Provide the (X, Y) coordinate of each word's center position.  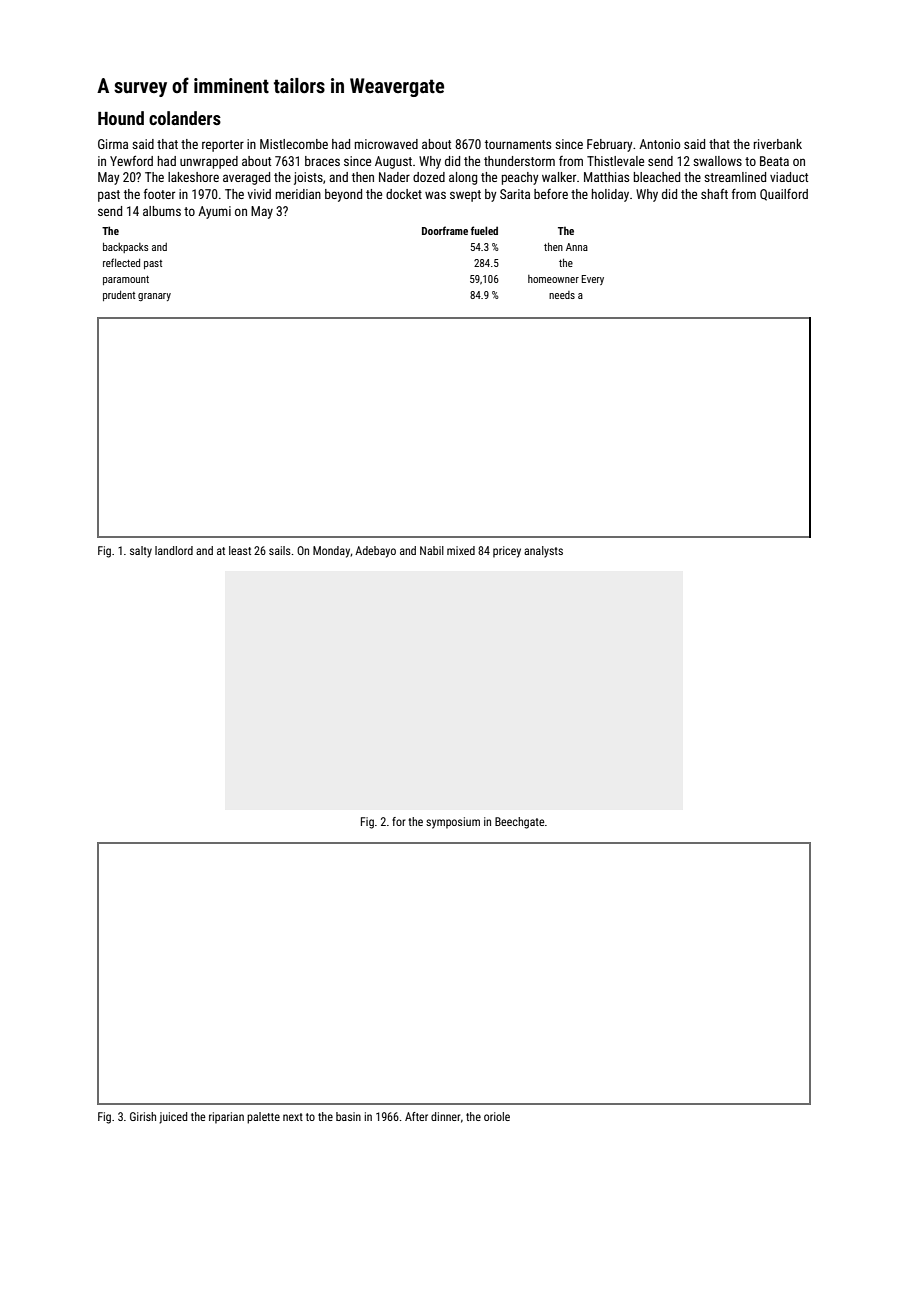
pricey (507, 552)
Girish (143, 1116)
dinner (446, 1116)
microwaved (386, 144)
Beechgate (519, 823)
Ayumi (214, 212)
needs (562, 295)
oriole (497, 1116)
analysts (543, 552)
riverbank (778, 144)
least (240, 550)
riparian (226, 1118)
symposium (453, 823)
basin (348, 1116)
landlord (174, 550)
